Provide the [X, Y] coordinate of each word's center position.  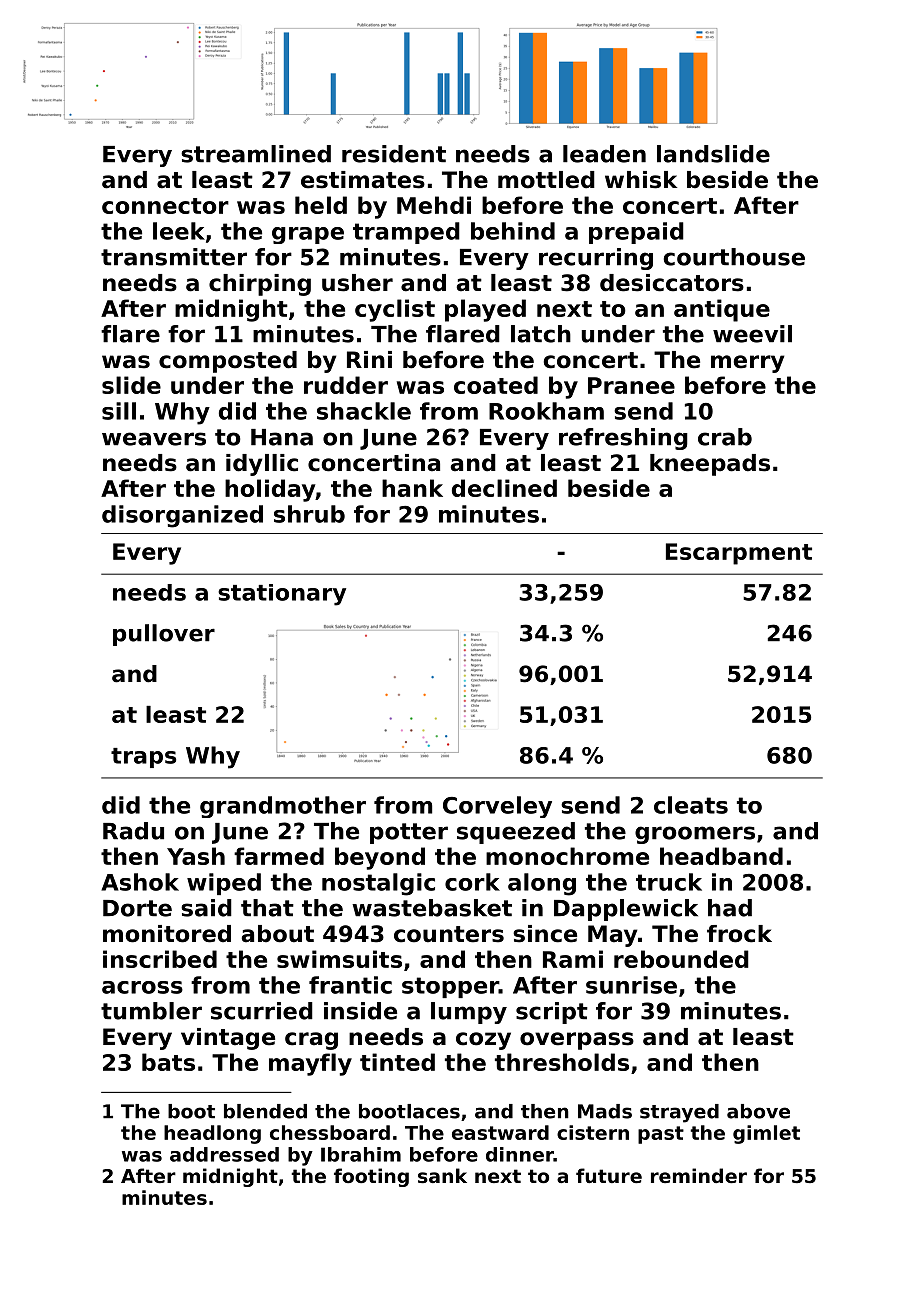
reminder [699, 1175]
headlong [212, 1134]
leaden [604, 154]
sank [442, 1176]
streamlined [256, 154]
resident [394, 154]
